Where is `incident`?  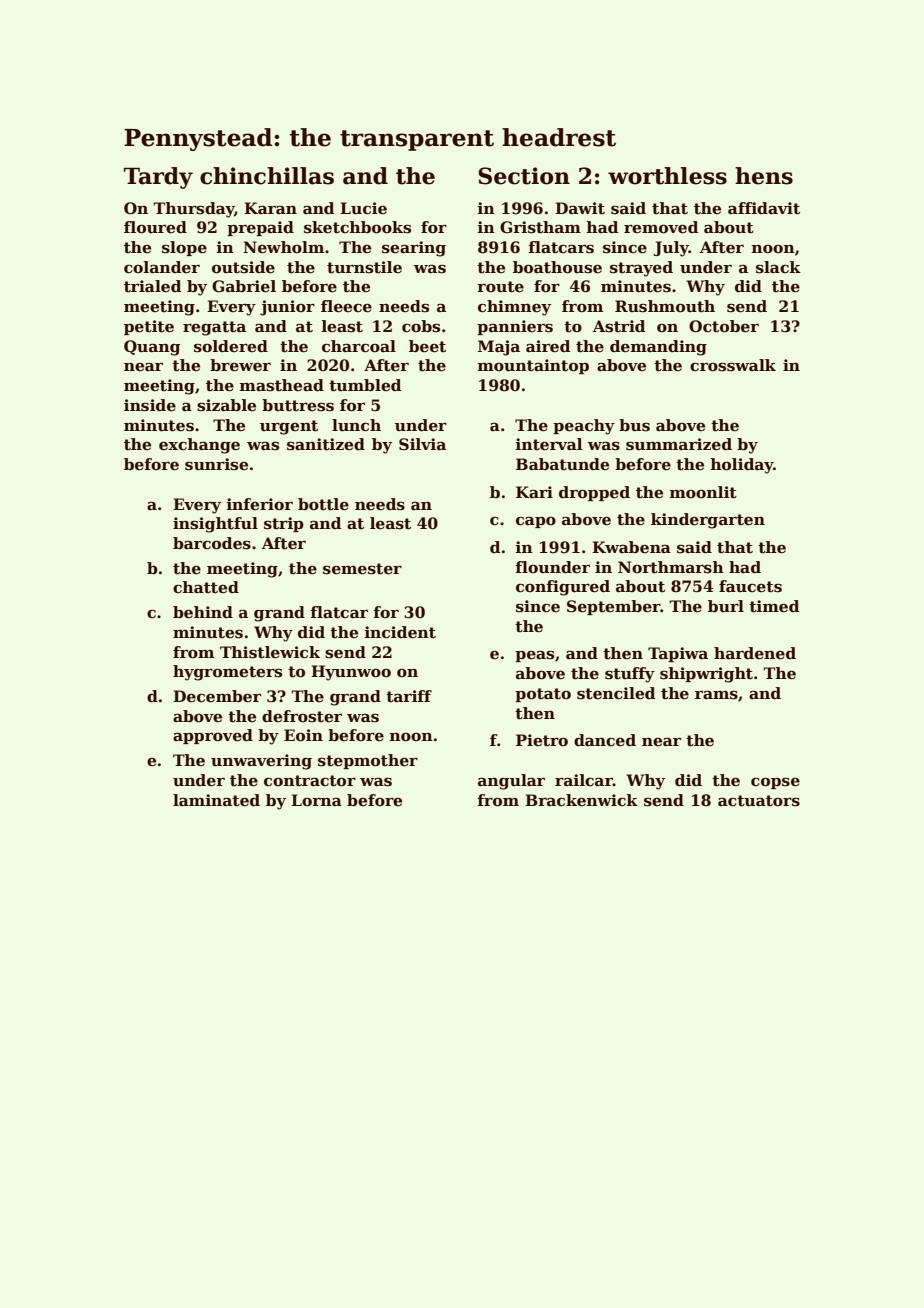 incident is located at coordinates (400, 632).
